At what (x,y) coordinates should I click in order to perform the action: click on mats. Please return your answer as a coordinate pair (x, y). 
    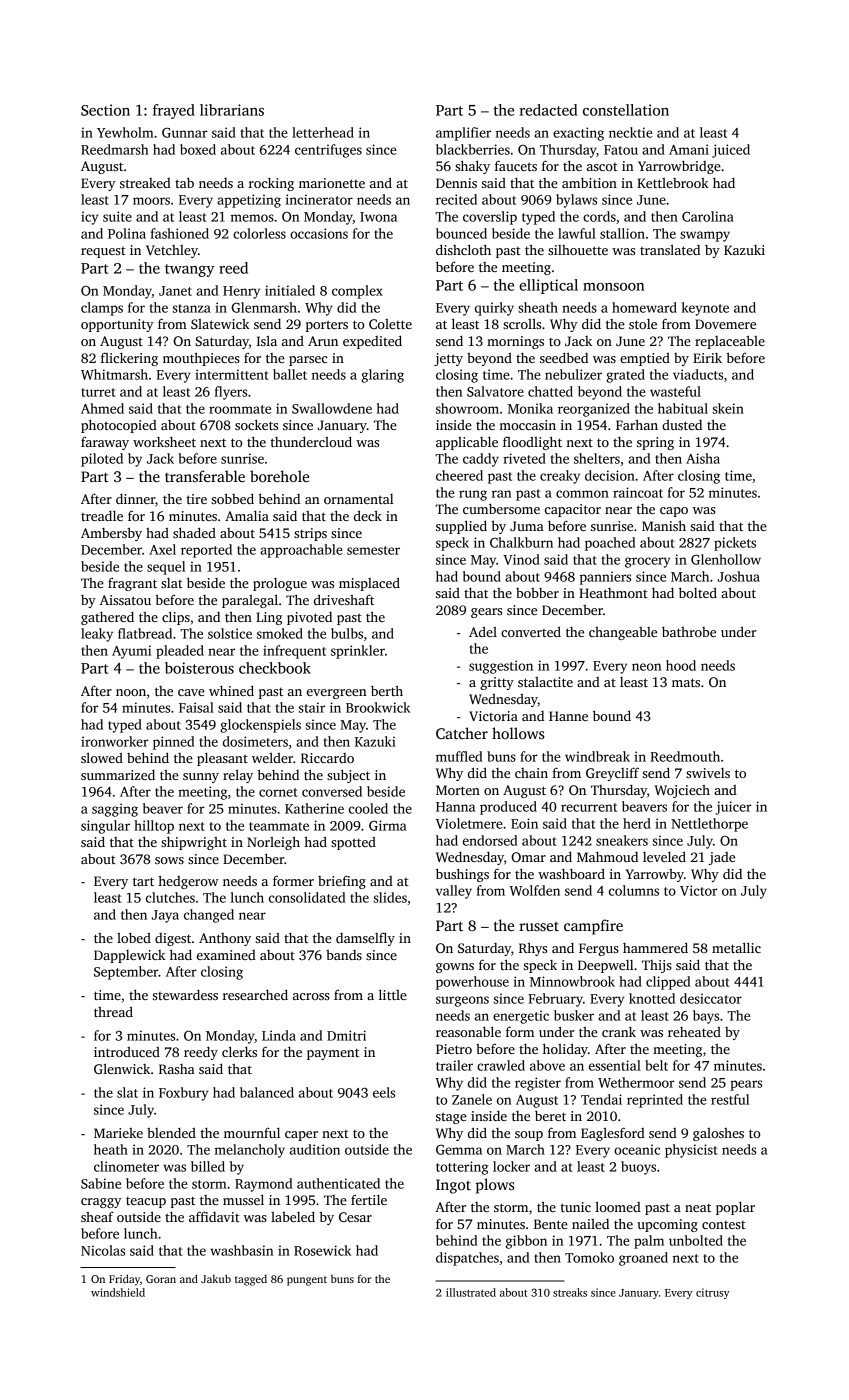
    Looking at the image, I should click on (686, 682).
